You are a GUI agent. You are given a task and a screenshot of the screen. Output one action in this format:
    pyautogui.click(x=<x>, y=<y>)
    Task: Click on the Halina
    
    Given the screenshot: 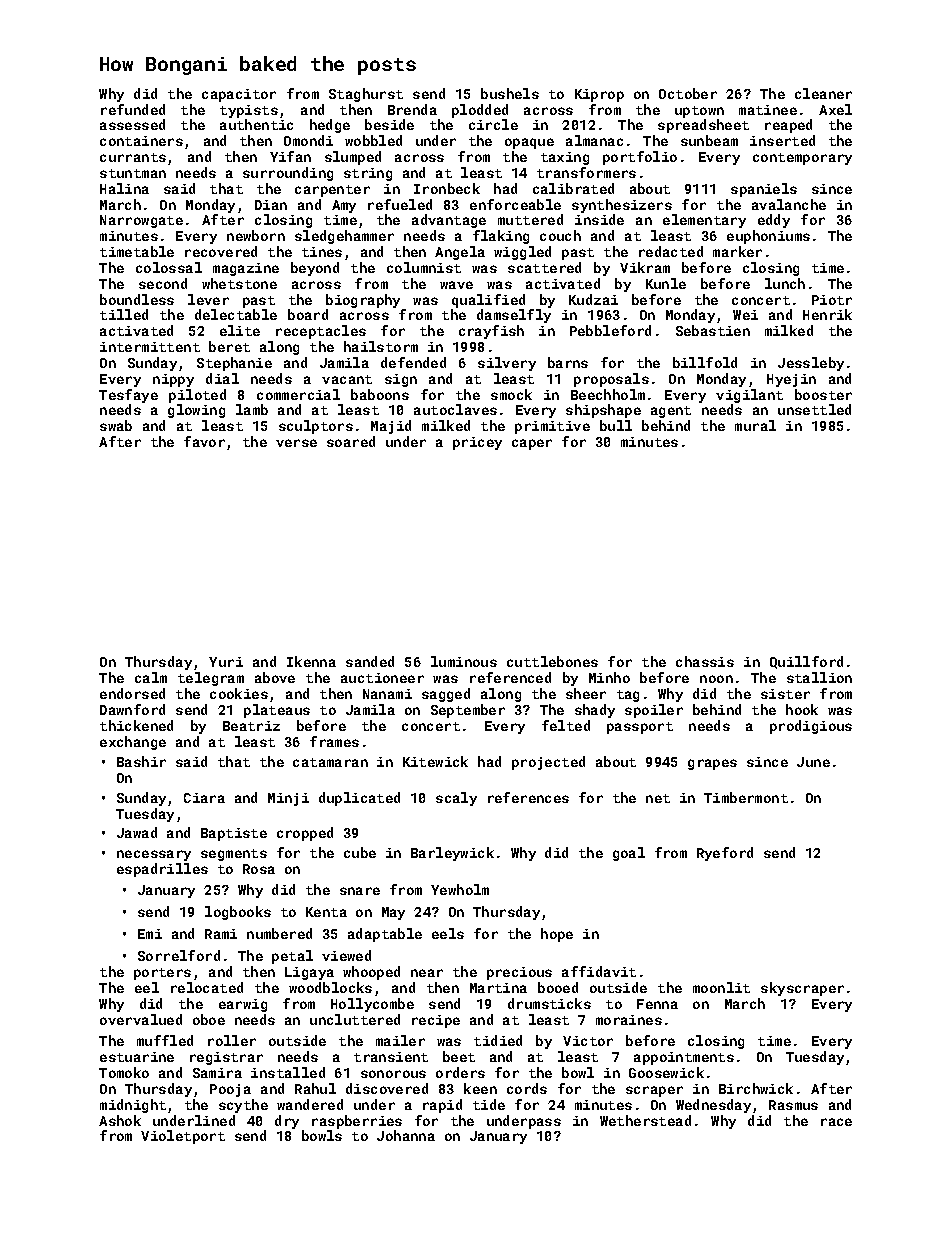 What is the action you would take?
    pyautogui.click(x=124, y=188)
